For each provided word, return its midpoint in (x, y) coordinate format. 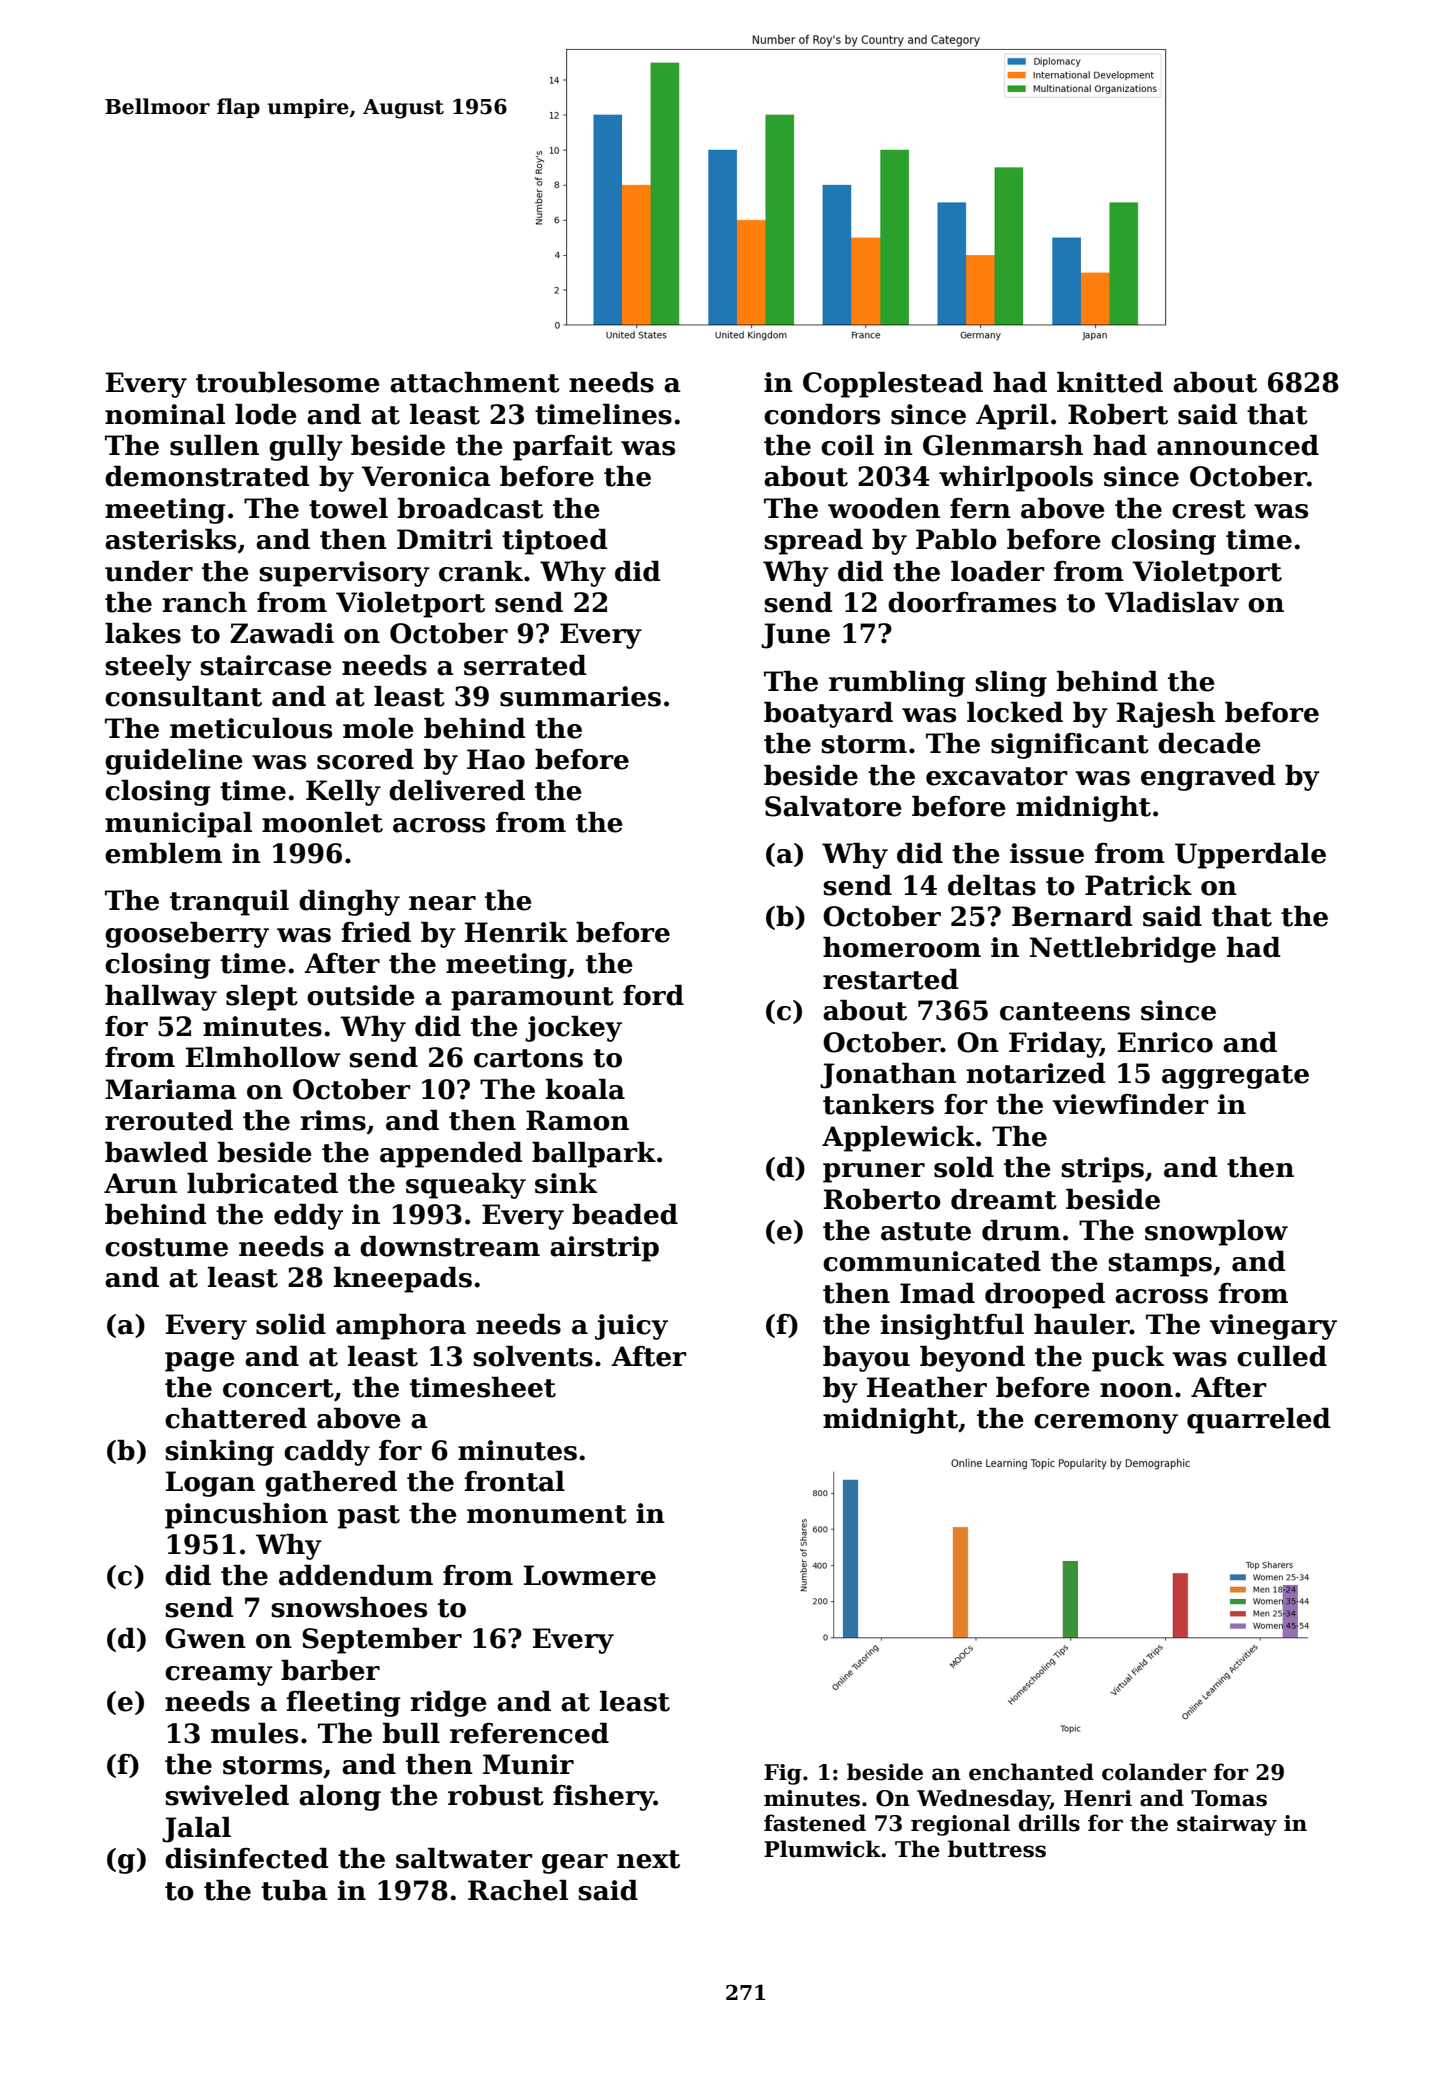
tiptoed (555, 542)
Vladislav (1172, 602)
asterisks (170, 539)
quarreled (1259, 1421)
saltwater (464, 1858)
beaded (625, 1214)
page (200, 1362)
